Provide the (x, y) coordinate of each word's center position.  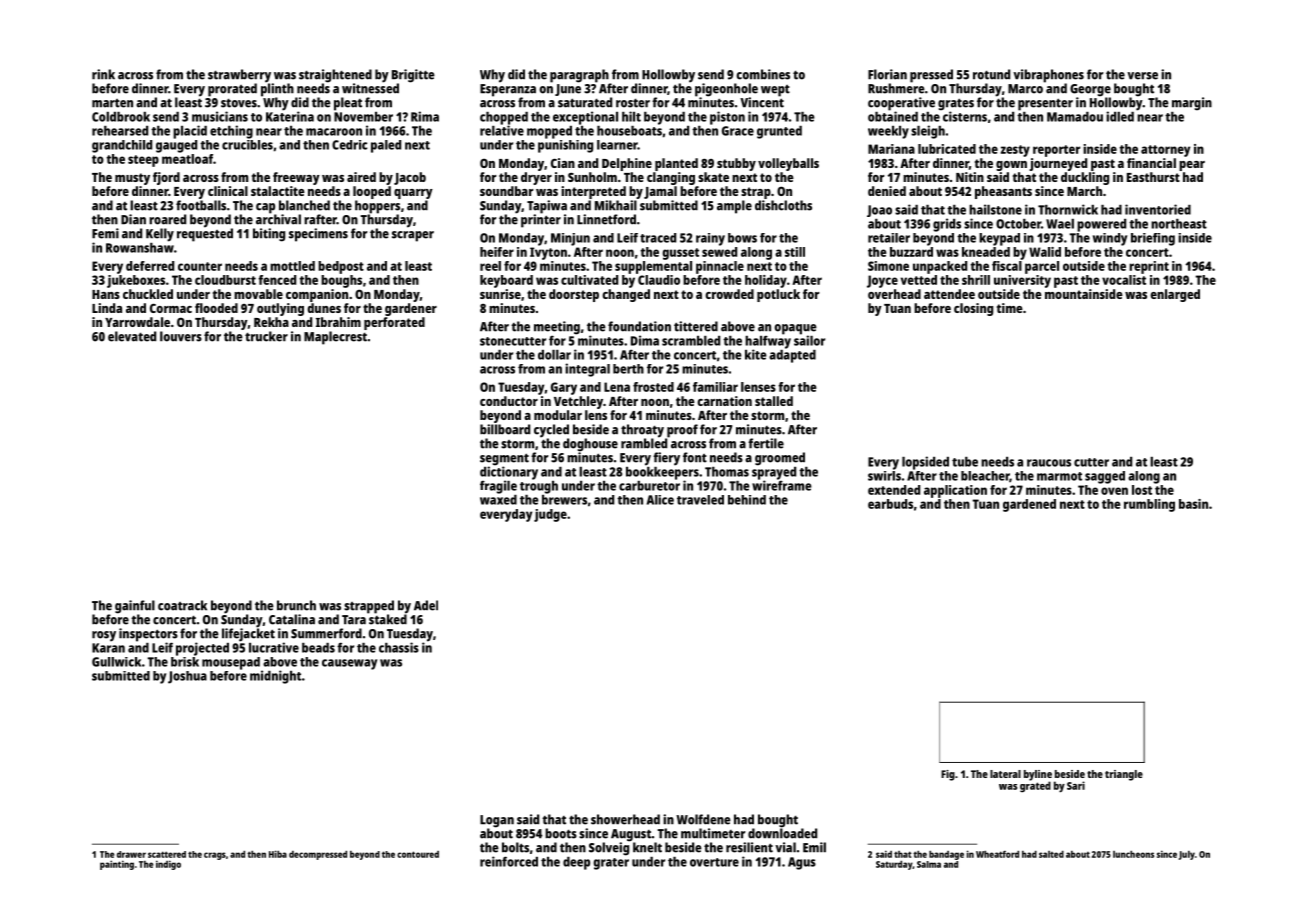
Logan (497, 821)
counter (200, 266)
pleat (348, 104)
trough (539, 487)
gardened (1029, 505)
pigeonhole (726, 90)
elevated (132, 336)
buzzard (911, 252)
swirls (884, 476)
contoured (418, 854)
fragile (498, 487)
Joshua (187, 677)
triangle (1124, 775)
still (795, 252)
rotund (991, 74)
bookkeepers (662, 473)
